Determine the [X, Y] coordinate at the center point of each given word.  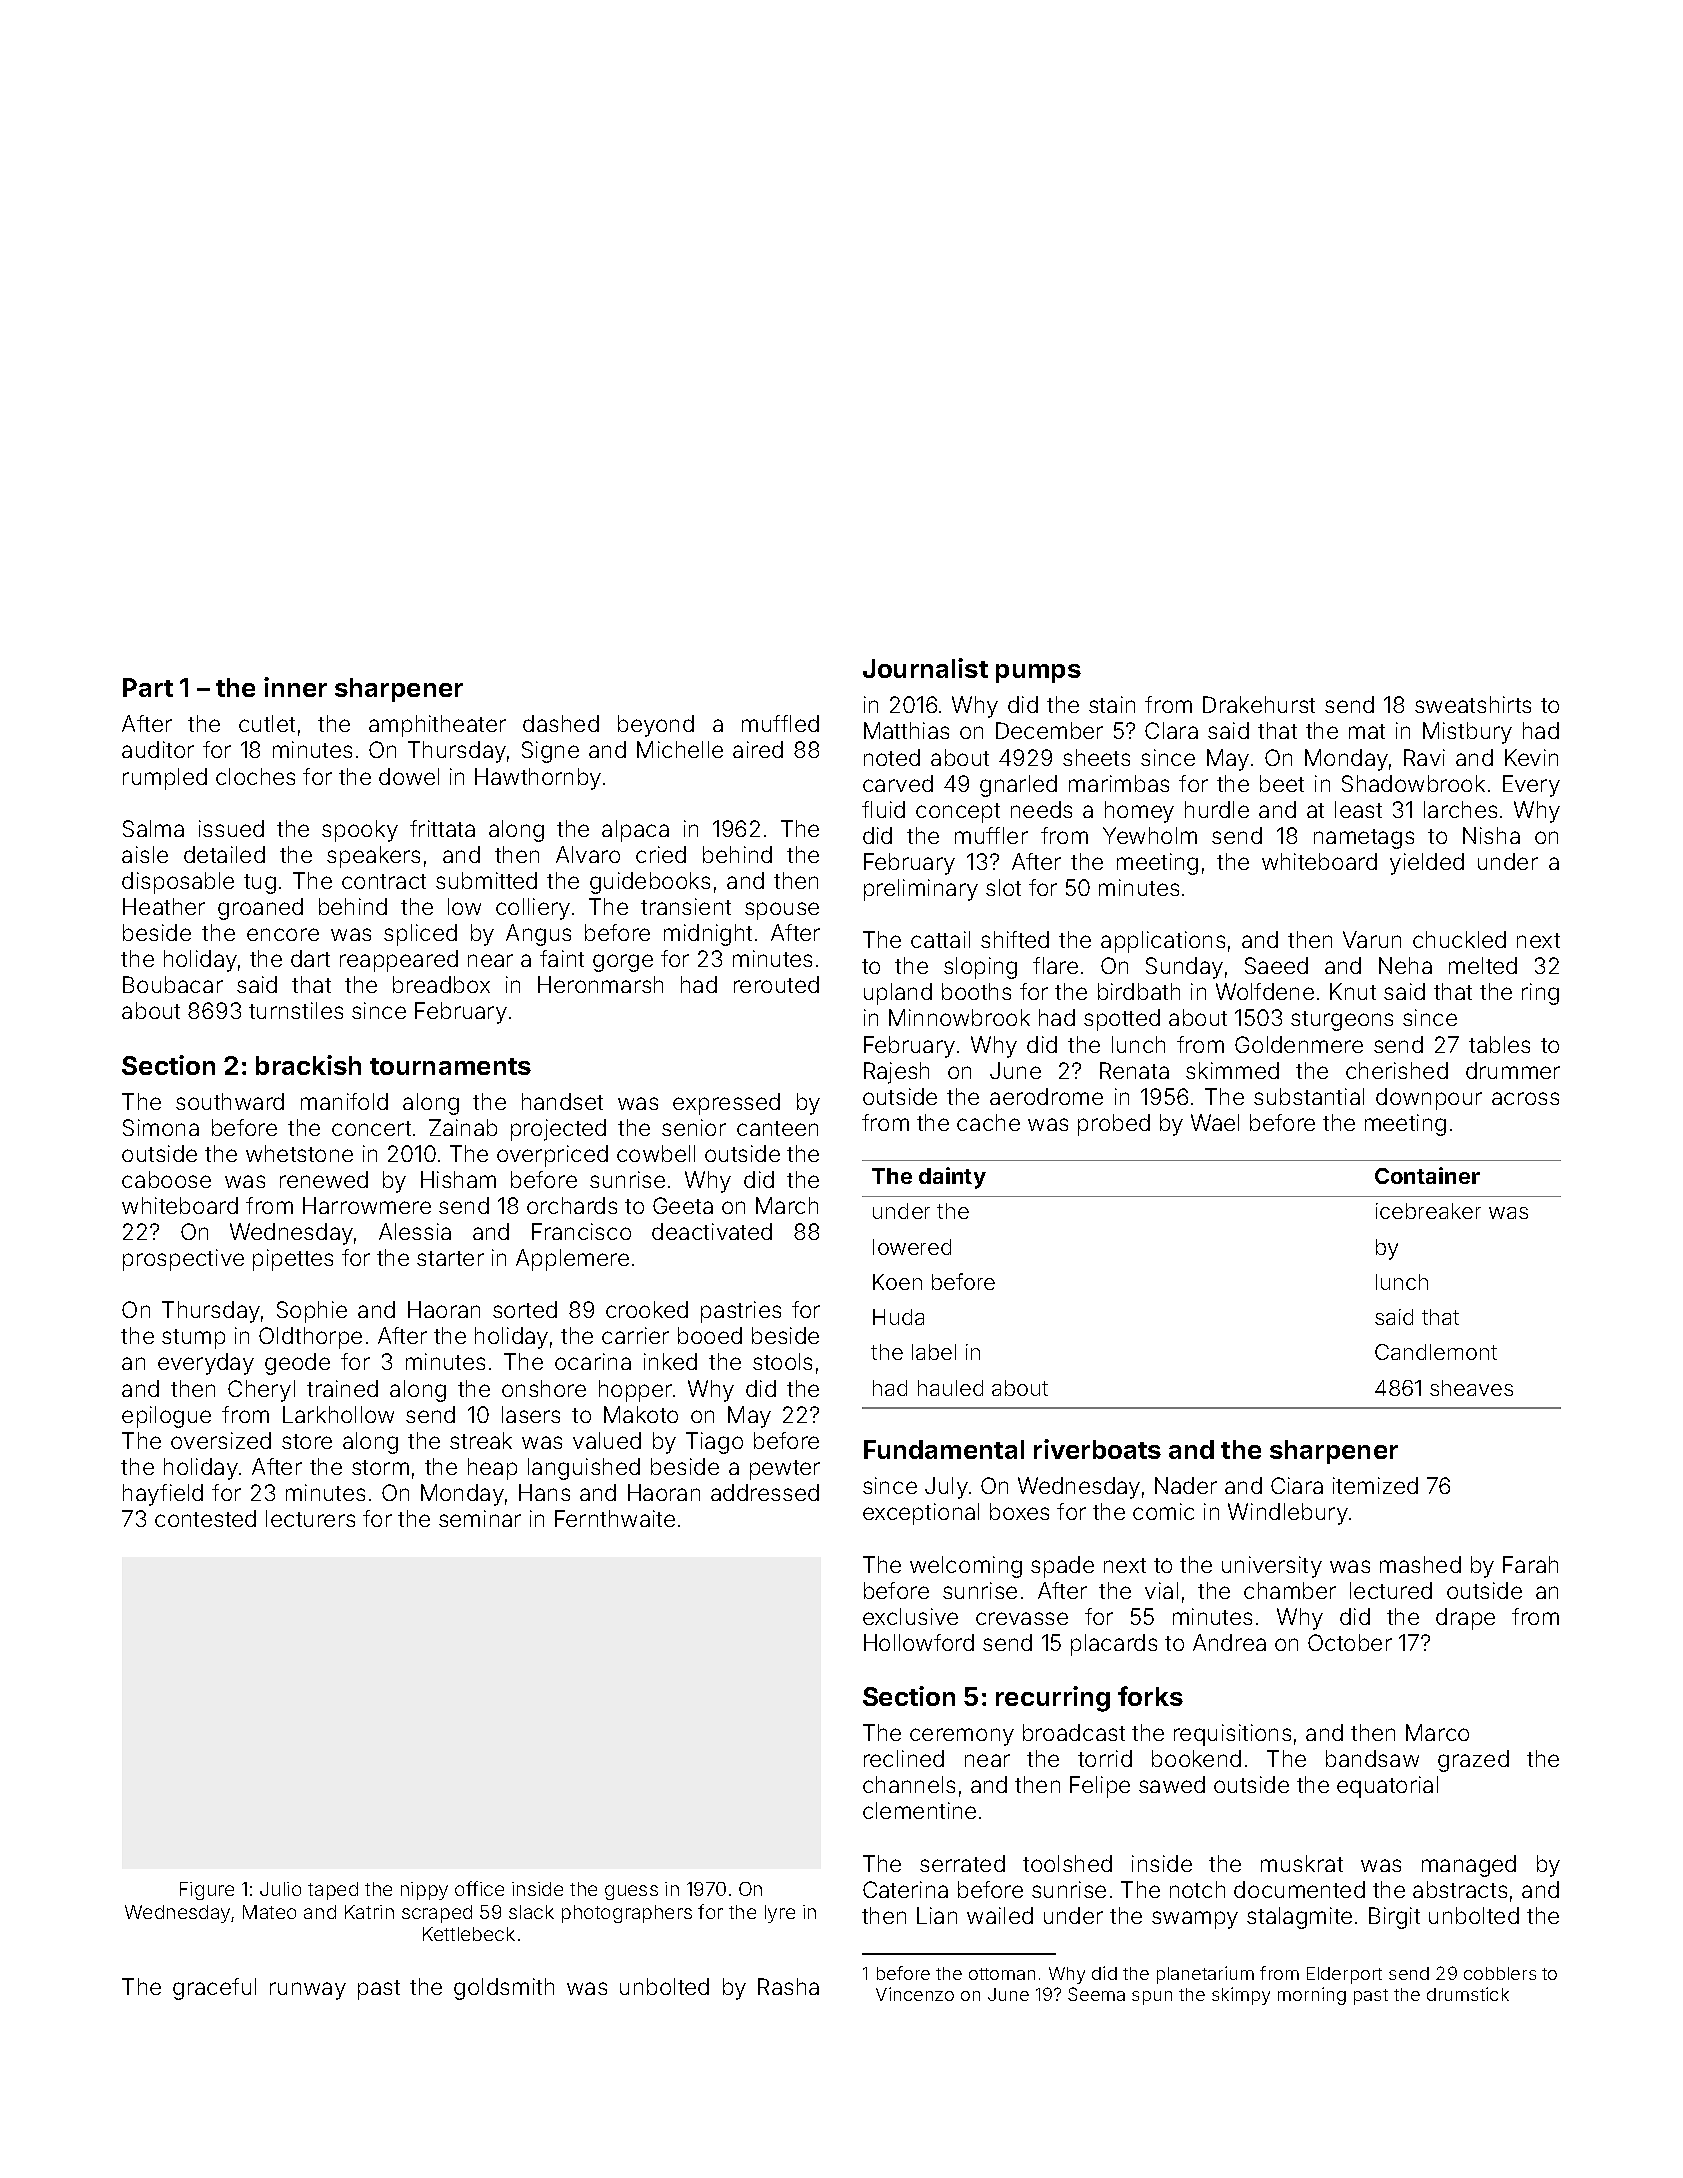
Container [1427, 1175]
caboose [166, 1179]
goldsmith [504, 1989]
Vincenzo [915, 1994]
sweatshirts [1473, 704]
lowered [912, 1247]
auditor [158, 749]
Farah [1530, 1564]
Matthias [906, 730]
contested [205, 1518]
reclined [904, 1758]
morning [1312, 1996]
